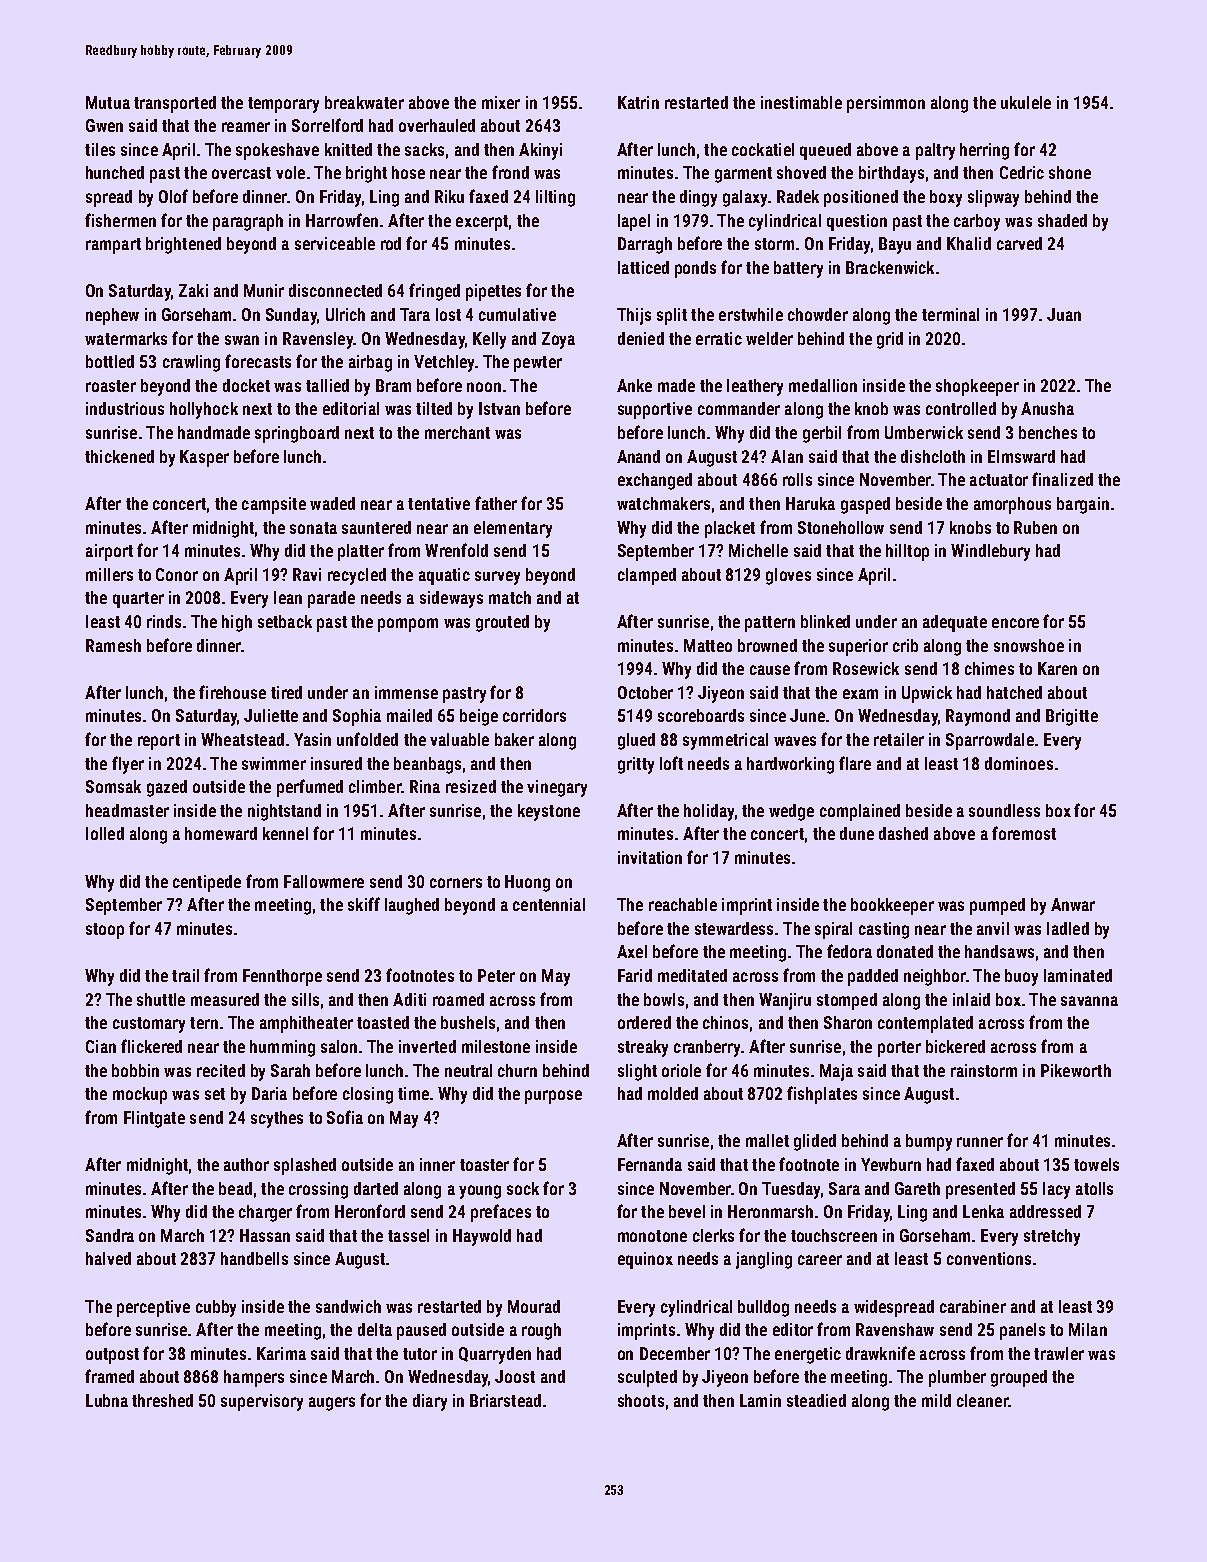 The height and width of the document is (1562, 1207). I want to click on carved, so click(1019, 243).
